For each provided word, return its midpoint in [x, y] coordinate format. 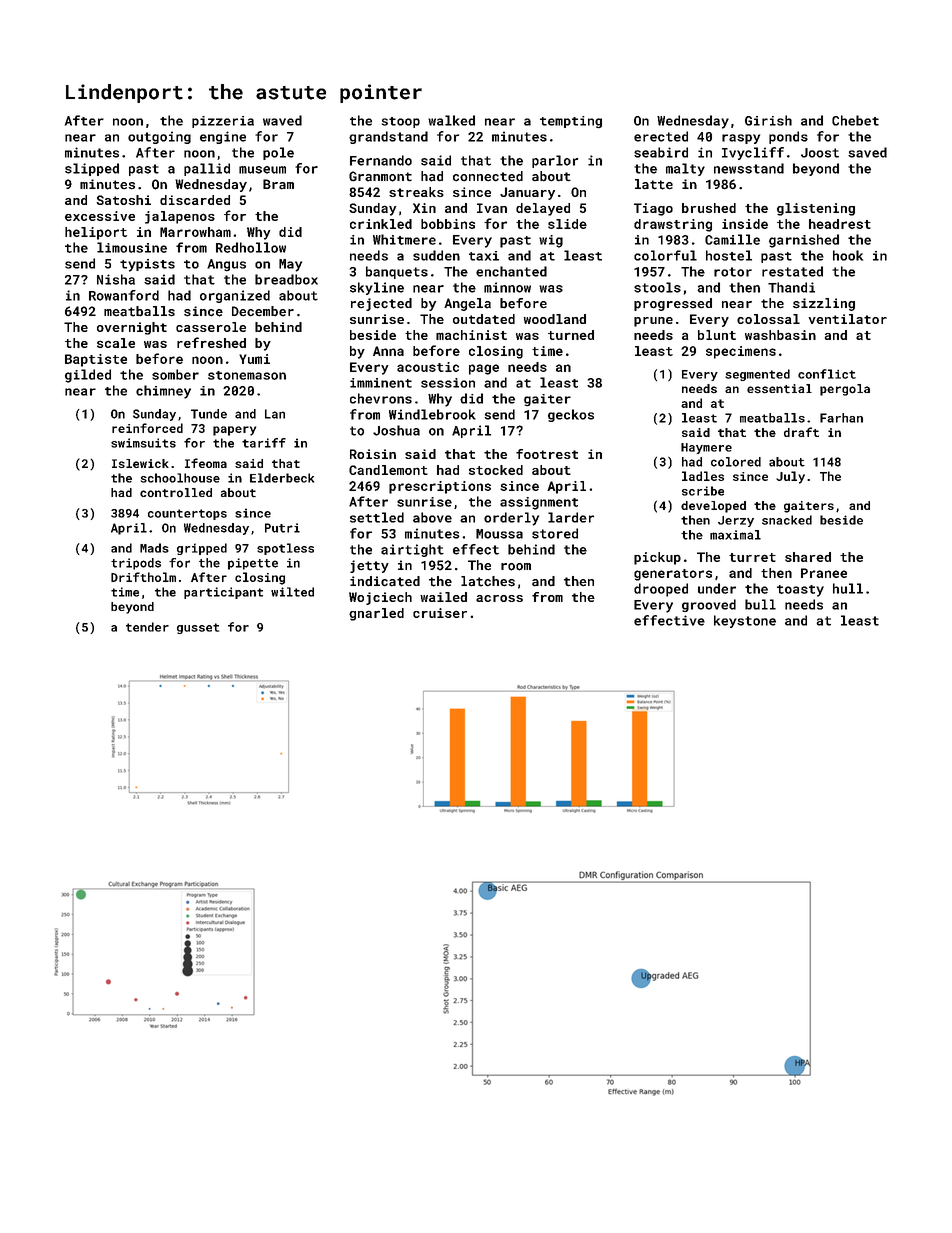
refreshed [211, 342]
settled [377, 517]
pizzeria [223, 122]
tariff [264, 443]
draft [801, 432]
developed [713, 507]
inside [745, 224]
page [484, 369]
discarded [195, 200]
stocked [496, 470]
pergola [845, 390]
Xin [424, 208]
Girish [768, 120]
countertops [187, 514]
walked [451, 120]
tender [147, 627]
